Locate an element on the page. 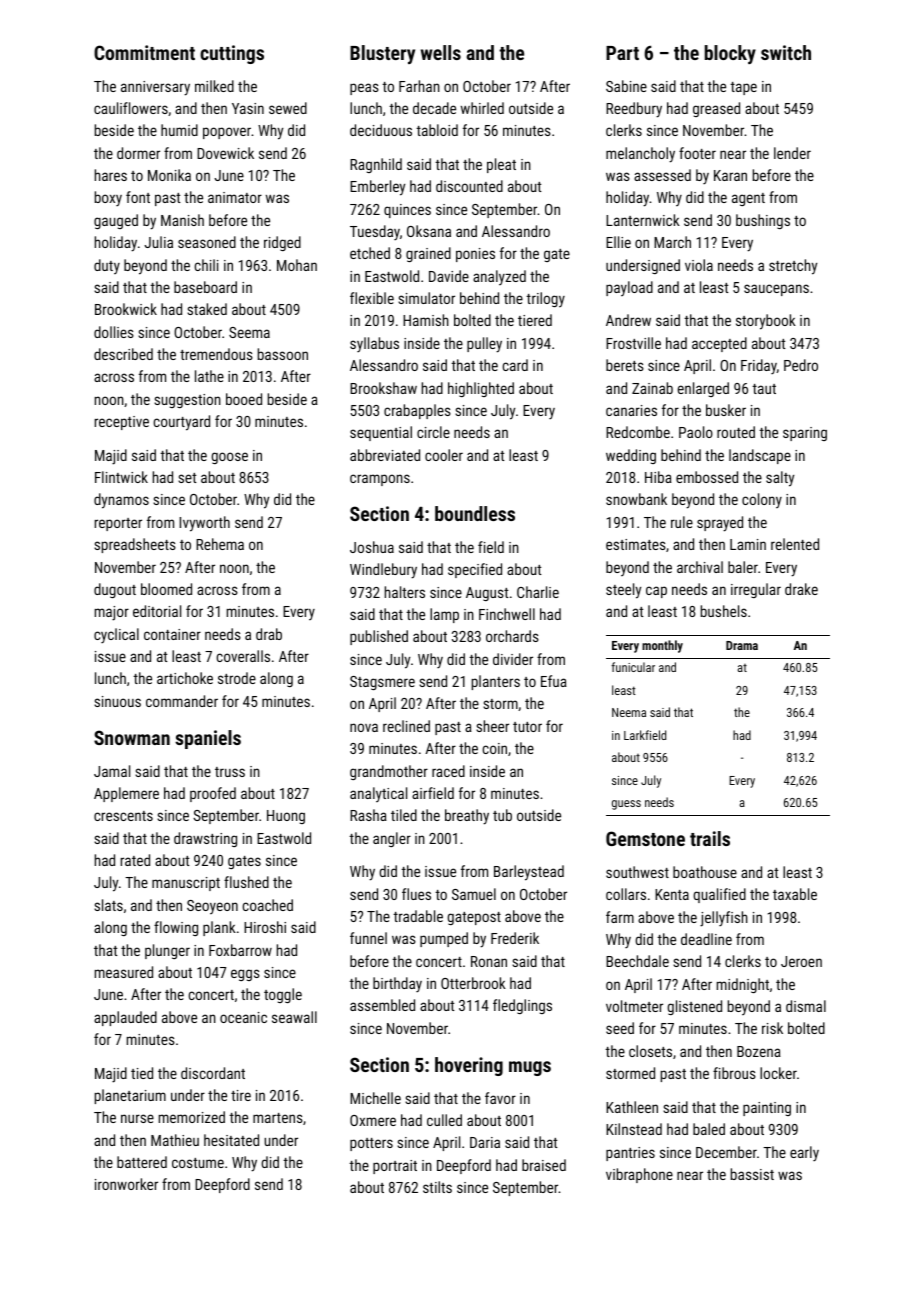 This image has height=1308, width=924. Commitment is located at coordinates (144, 52).
